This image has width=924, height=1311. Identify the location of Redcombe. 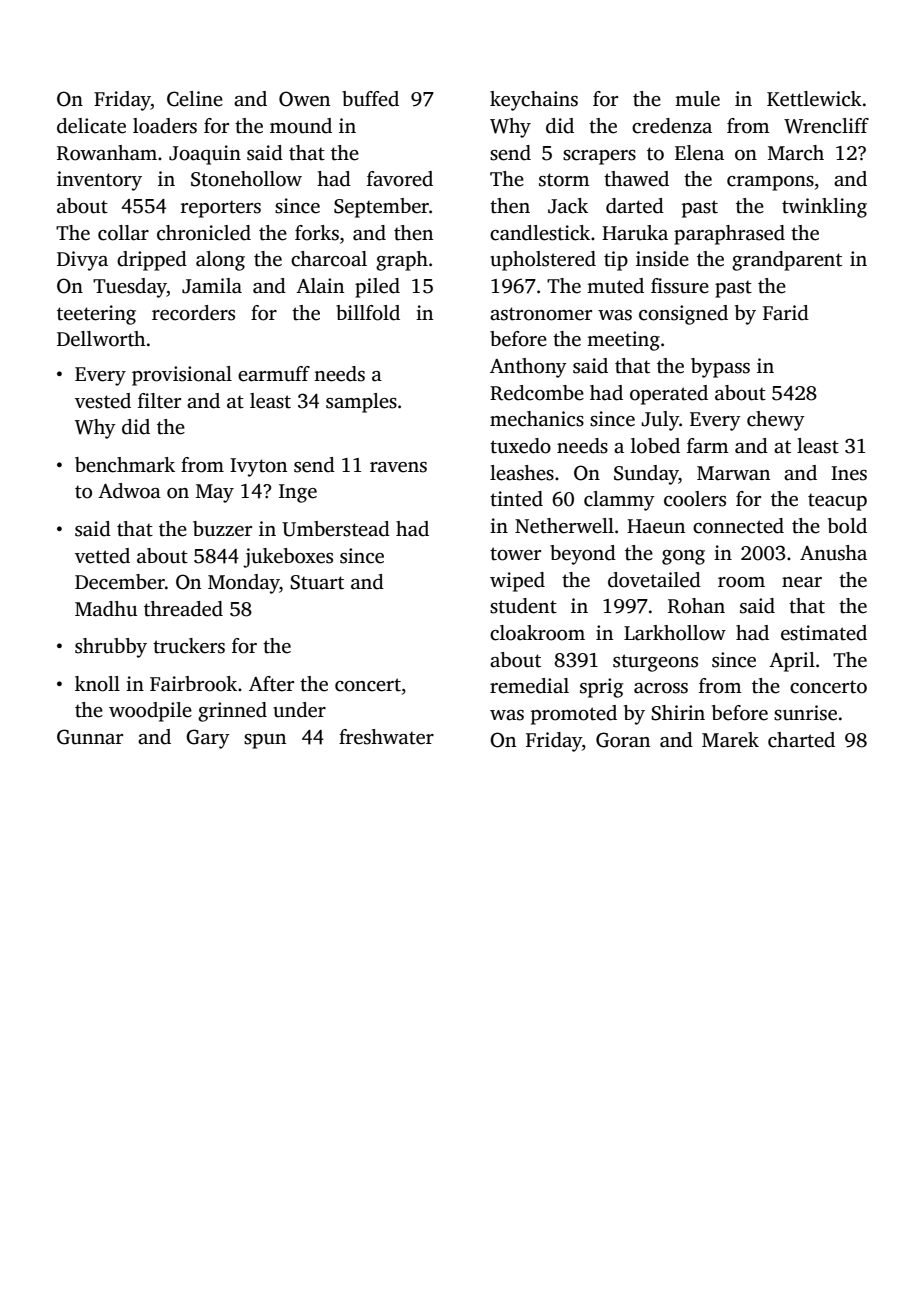
(537, 393).
